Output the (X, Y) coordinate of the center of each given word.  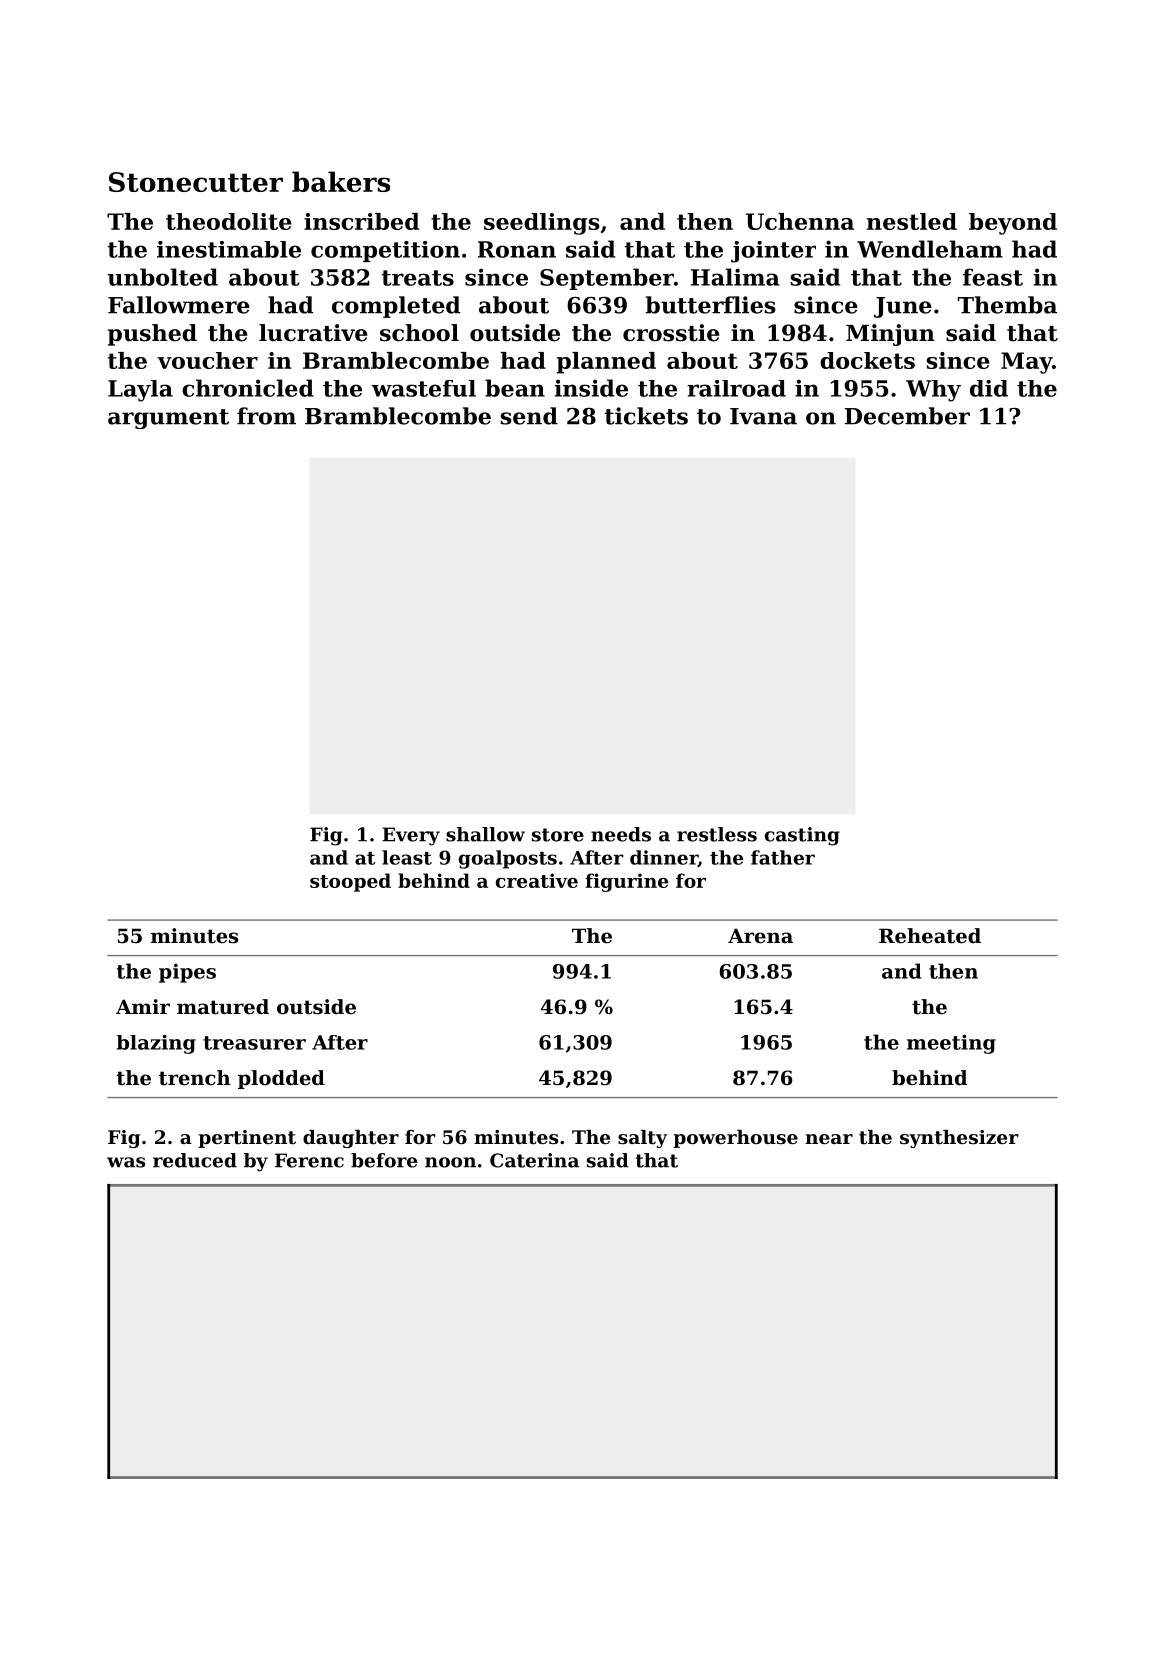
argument (168, 419)
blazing (156, 1044)
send (529, 416)
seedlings (542, 224)
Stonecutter (196, 182)
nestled (912, 221)
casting (802, 836)
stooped (350, 882)
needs (621, 834)
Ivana (763, 416)
